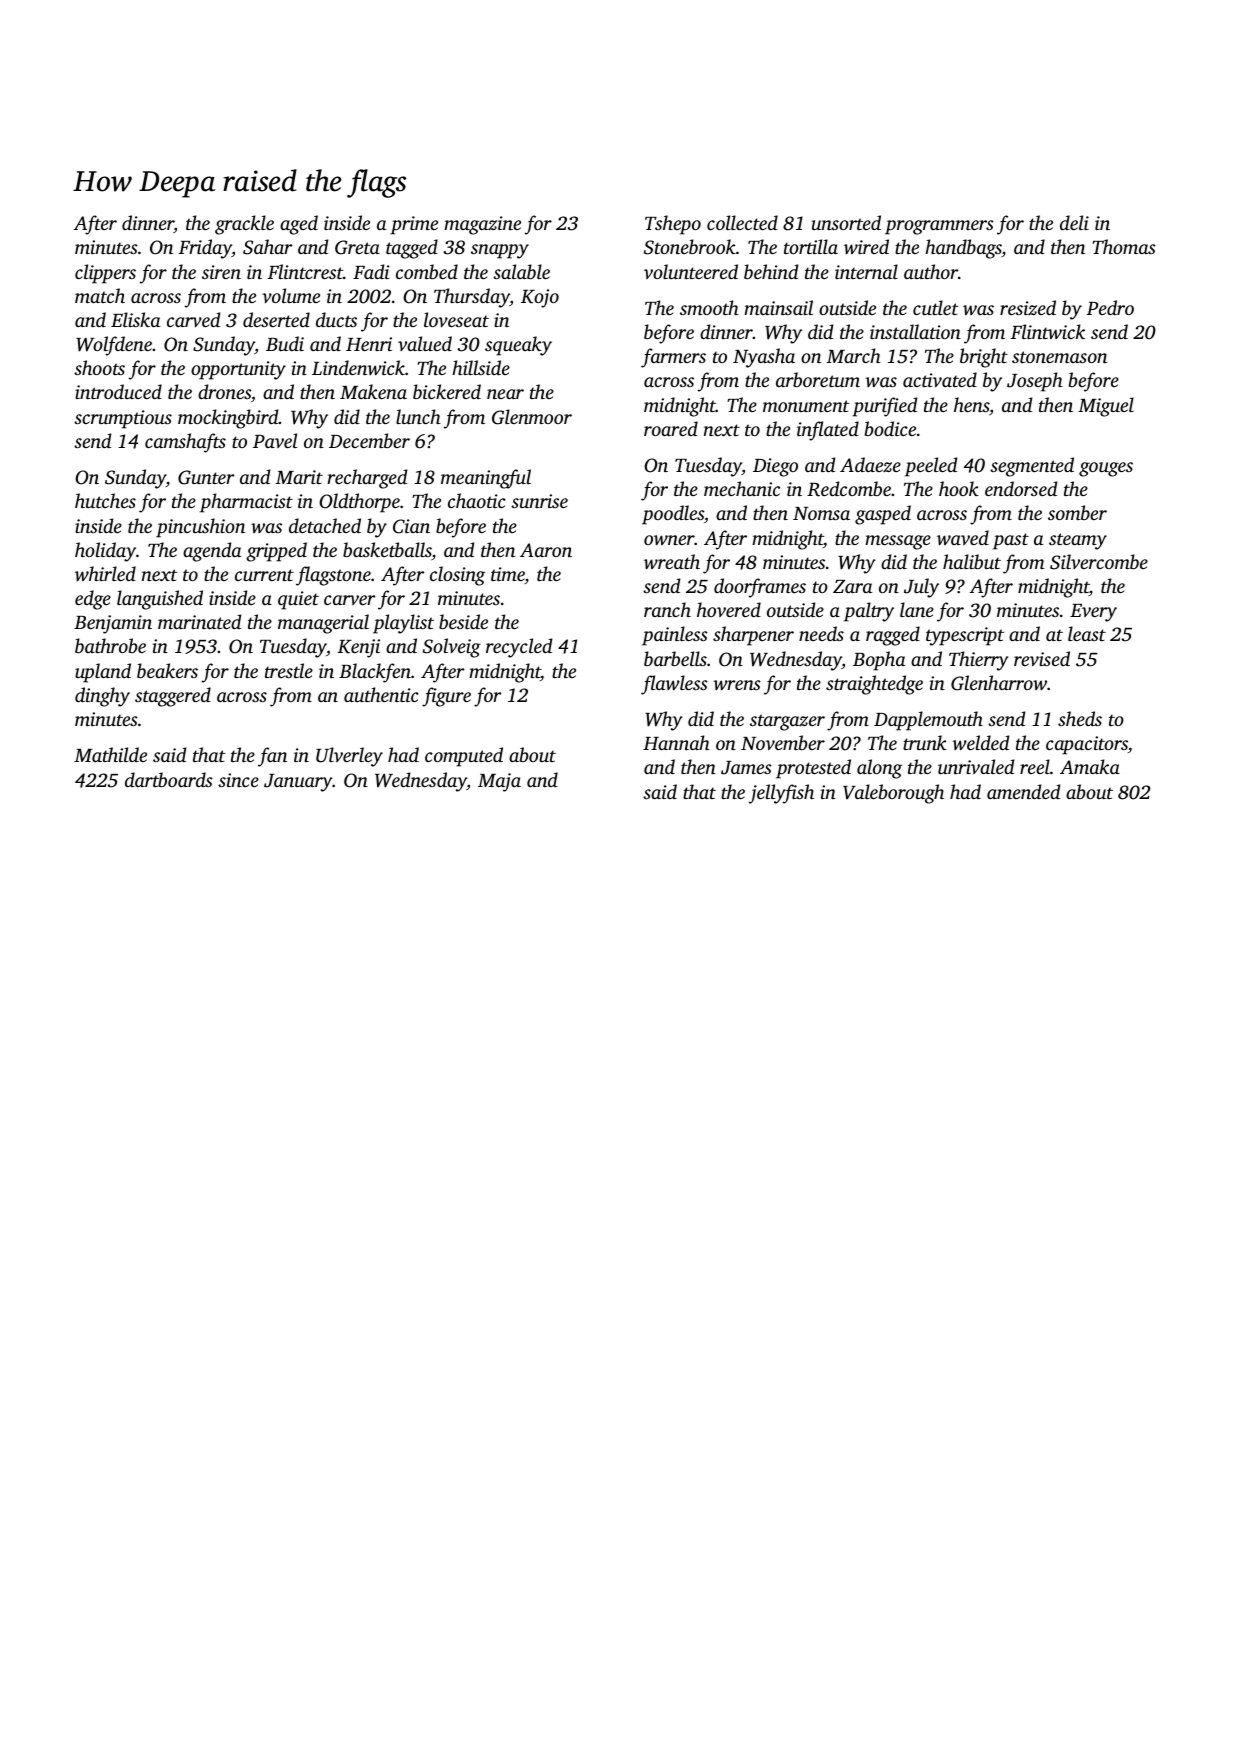  I want to click on salable, so click(521, 271).
